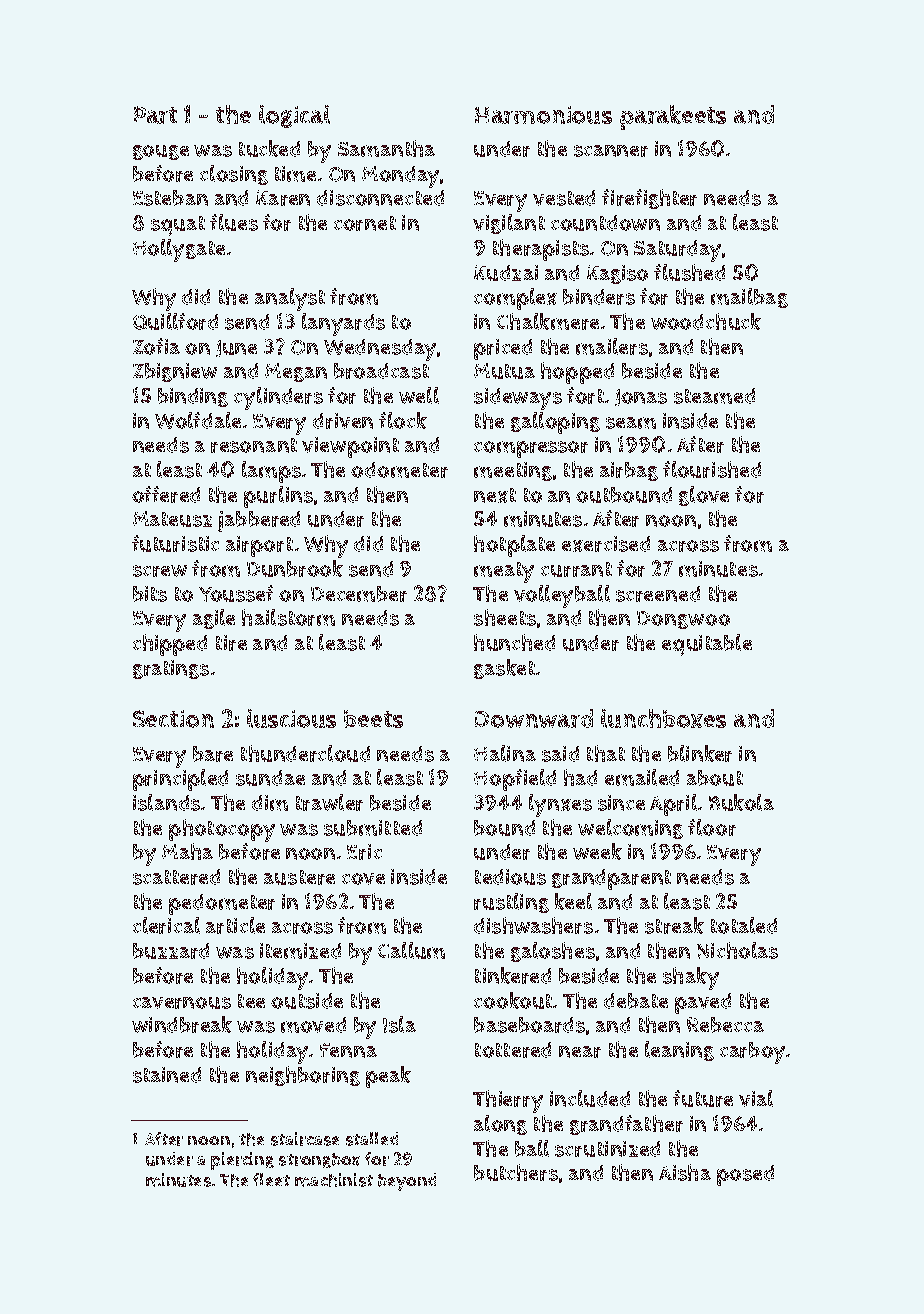  What do you see at coordinates (242, 1161) in the screenshot?
I see `piercing` at bounding box center [242, 1161].
